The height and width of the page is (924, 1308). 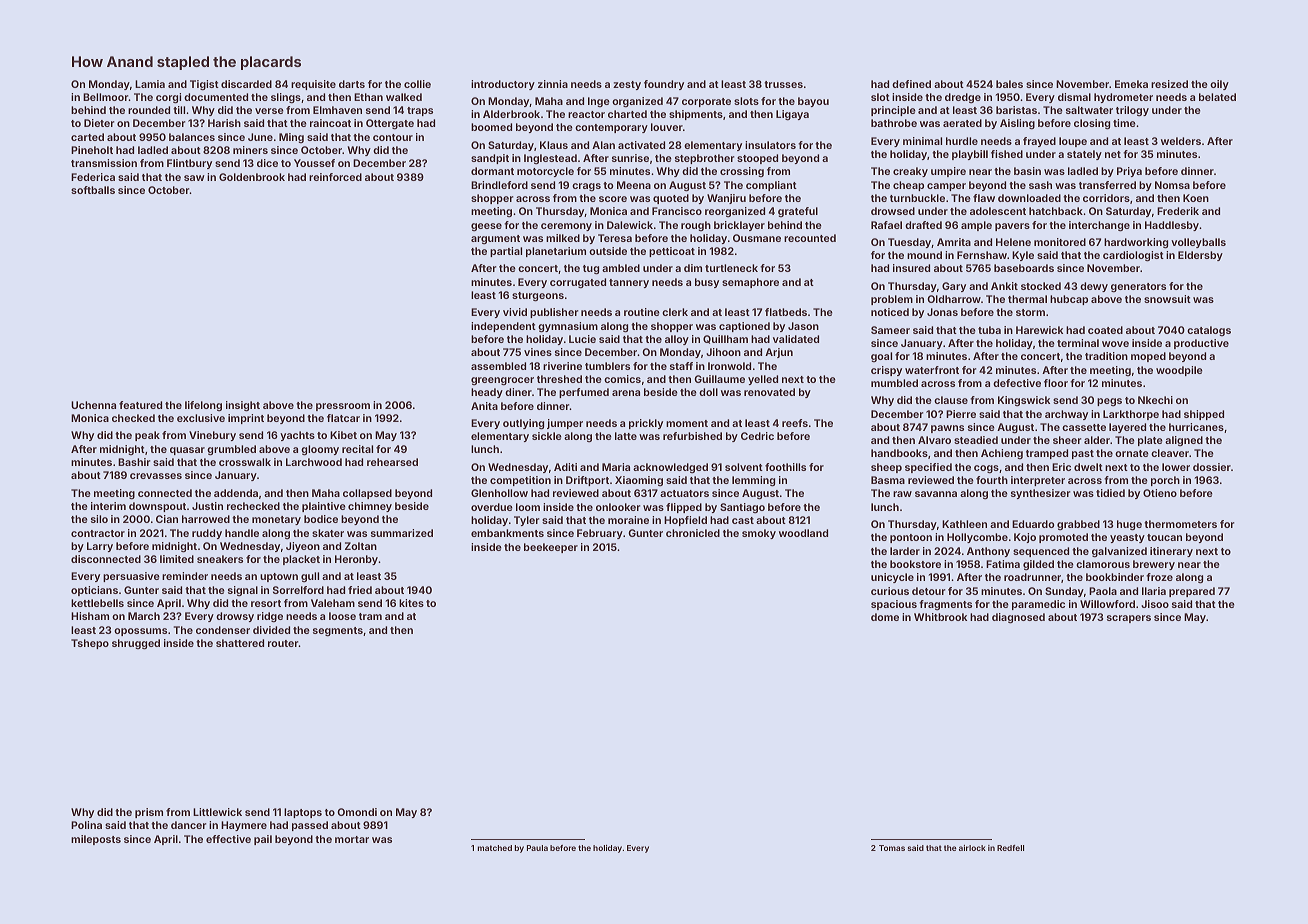 What do you see at coordinates (642, 312) in the page?
I see `routine` at bounding box center [642, 312].
